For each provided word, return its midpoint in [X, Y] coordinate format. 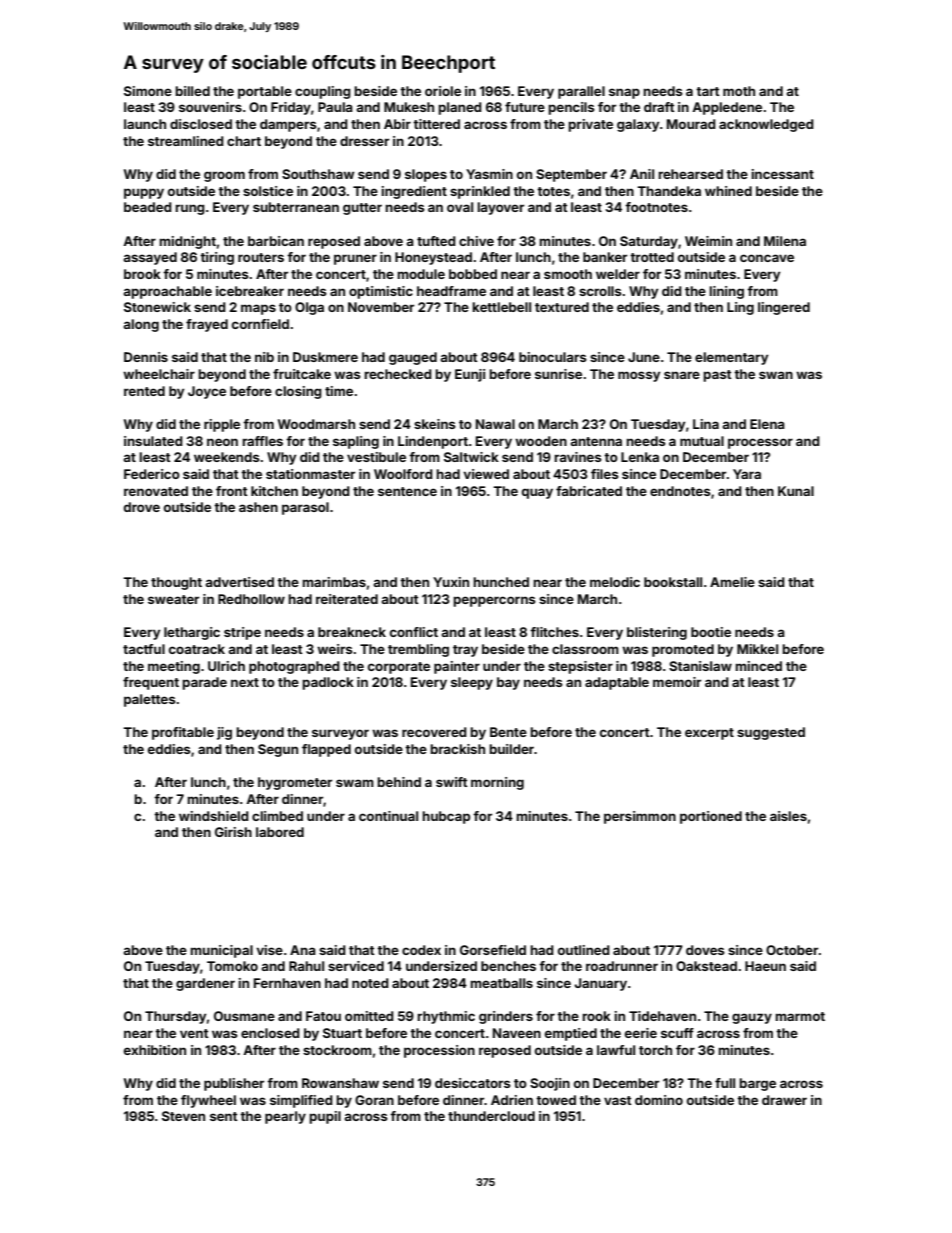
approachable [168, 292]
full [725, 1083]
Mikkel [757, 649]
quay [537, 493]
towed [556, 1100]
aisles [788, 816]
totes [553, 191]
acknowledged [766, 125]
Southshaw [318, 174]
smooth [568, 274]
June [644, 357]
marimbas [334, 582]
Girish [233, 832]
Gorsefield [493, 950]
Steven [183, 1116]
